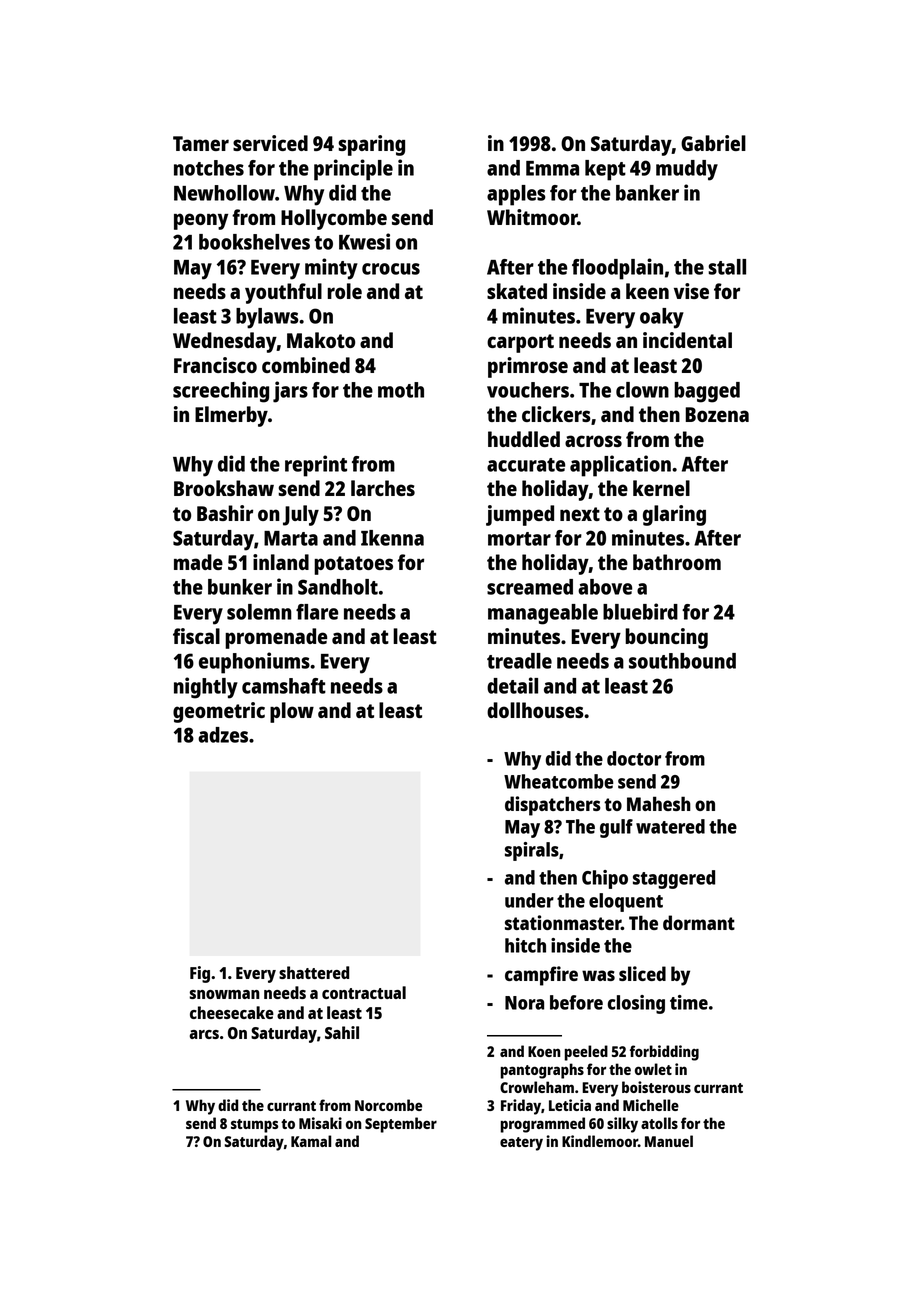  What do you see at coordinates (371, 145) in the screenshot?
I see `sparing` at bounding box center [371, 145].
